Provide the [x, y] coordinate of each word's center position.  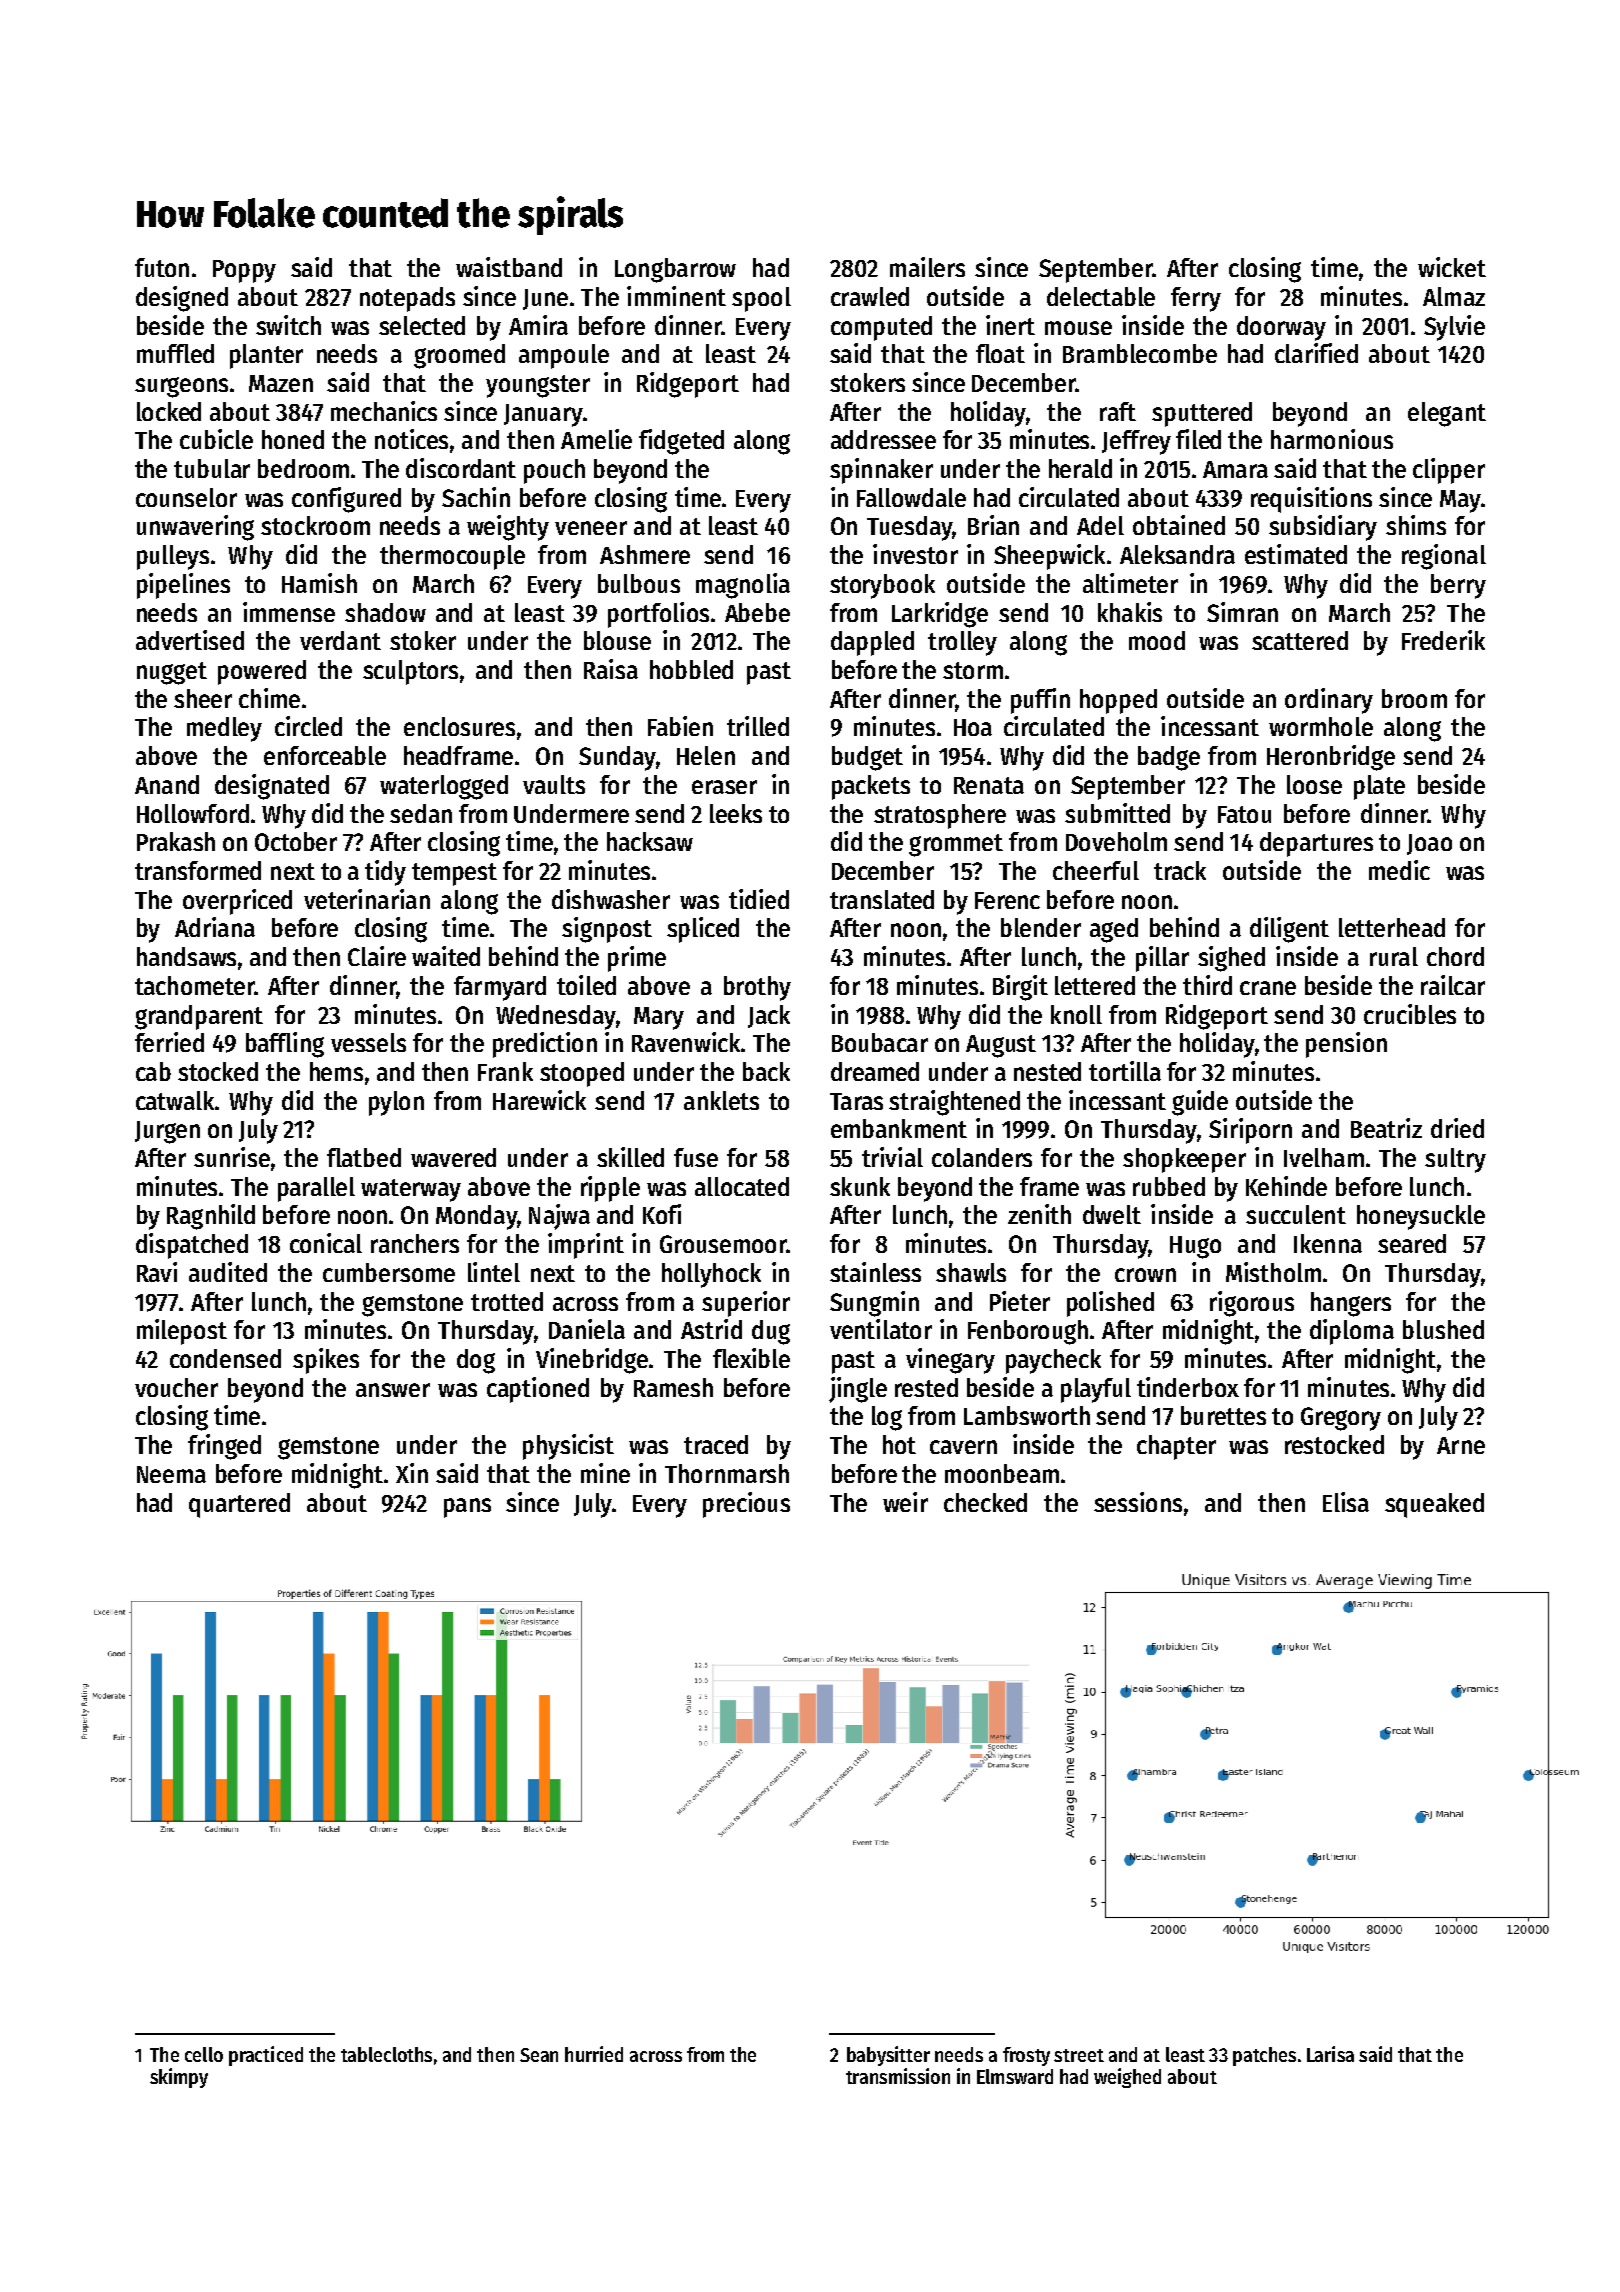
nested [1047, 1071]
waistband [509, 267]
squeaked [1434, 1505]
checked [985, 1502]
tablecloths [386, 2054]
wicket [1452, 267]
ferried [169, 1042]
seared [1412, 1243]
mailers [927, 267]
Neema [171, 1474]
